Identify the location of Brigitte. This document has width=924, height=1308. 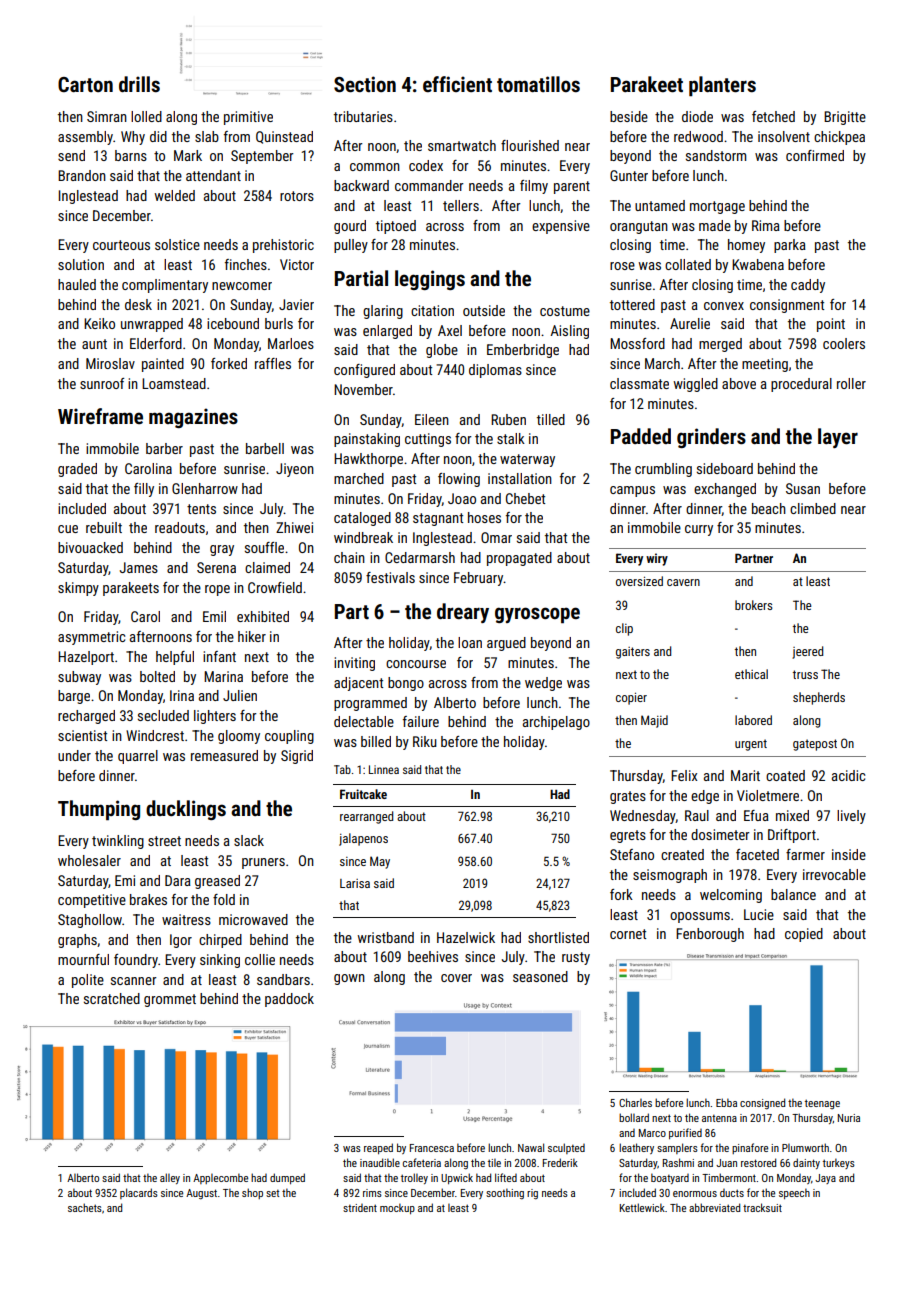
(845, 118).
